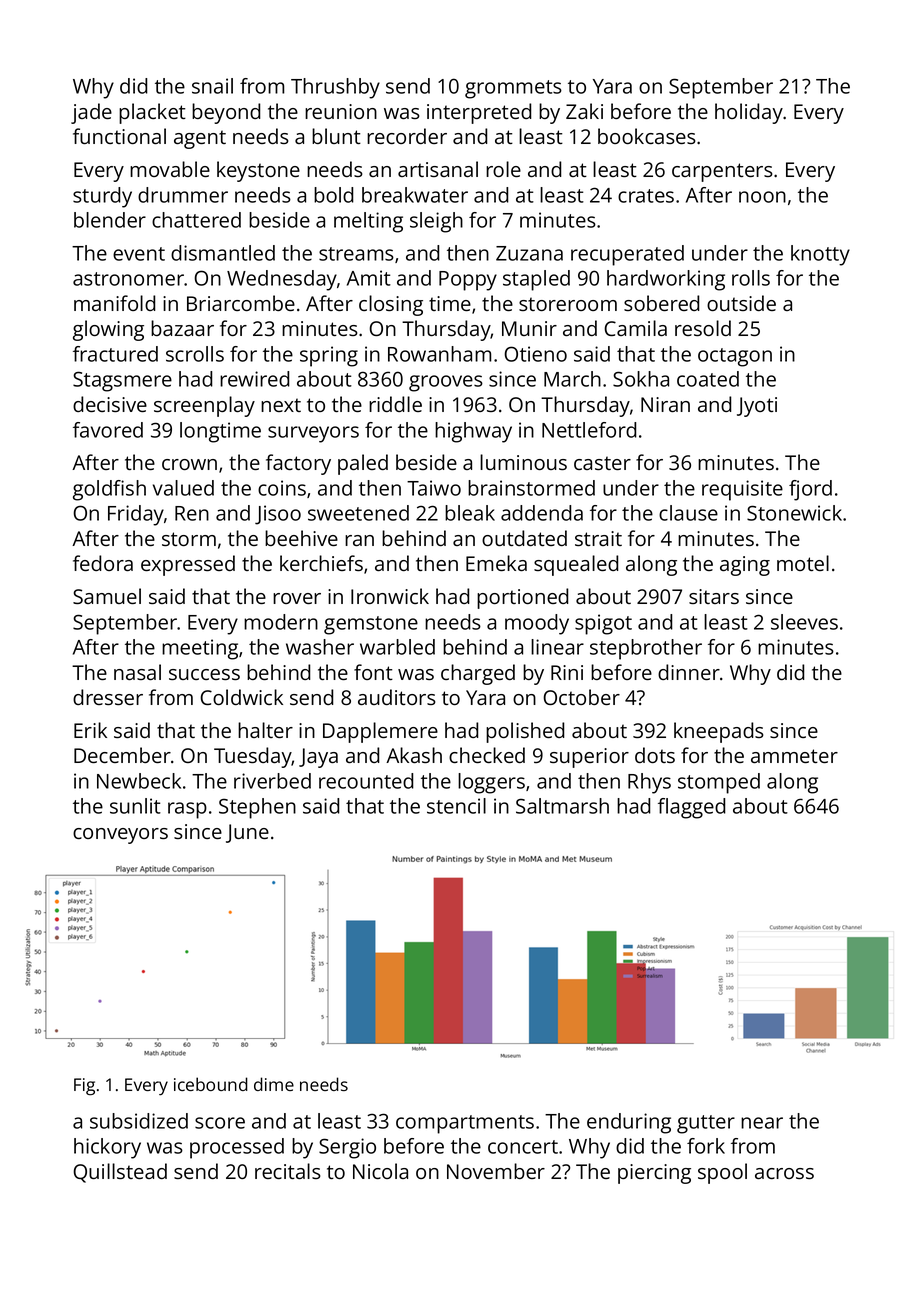 This image has height=1311, width=924. What do you see at coordinates (212, 86) in the image?
I see `snail` at bounding box center [212, 86].
